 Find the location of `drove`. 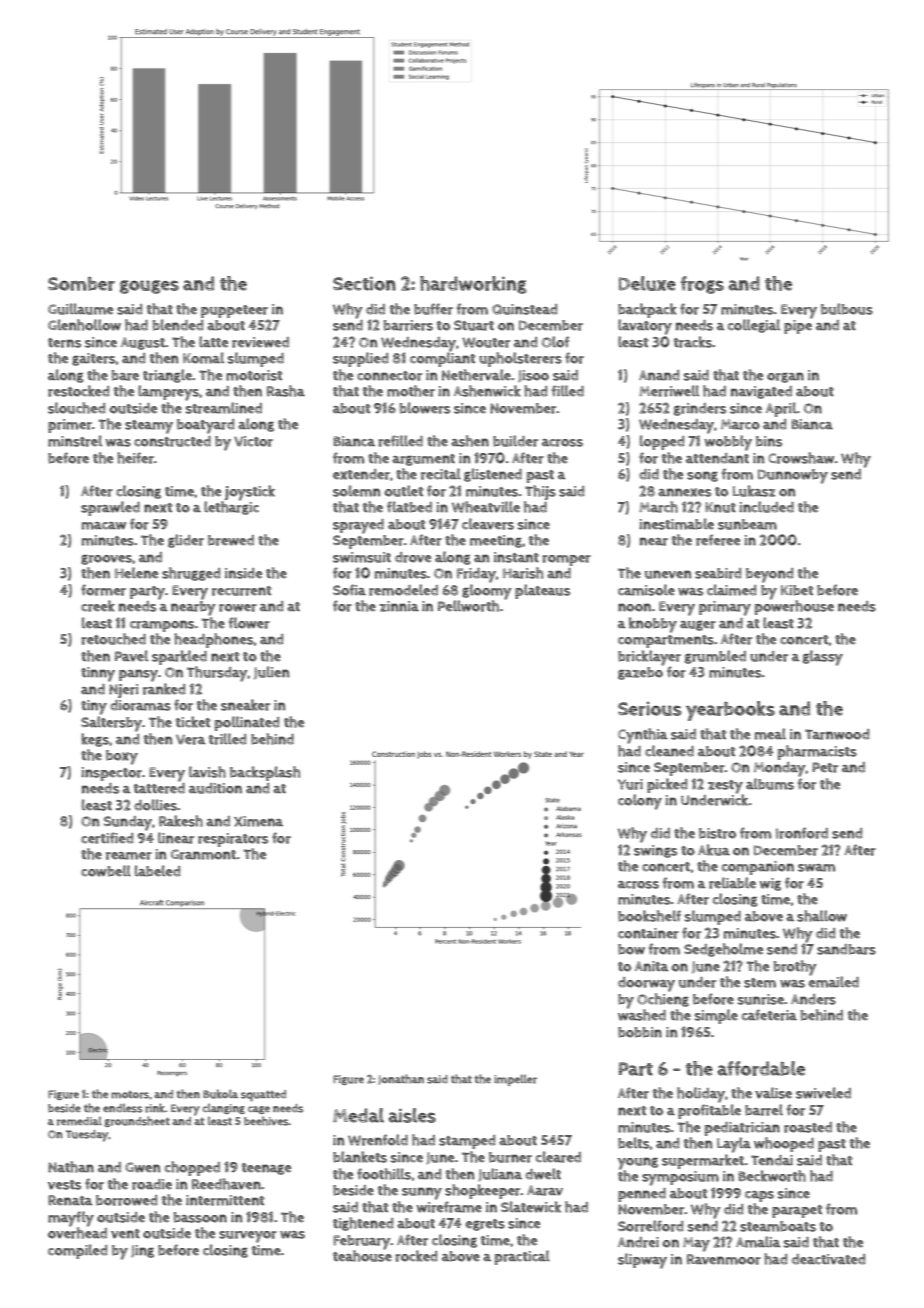

drove is located at coordinates (413, 557).
